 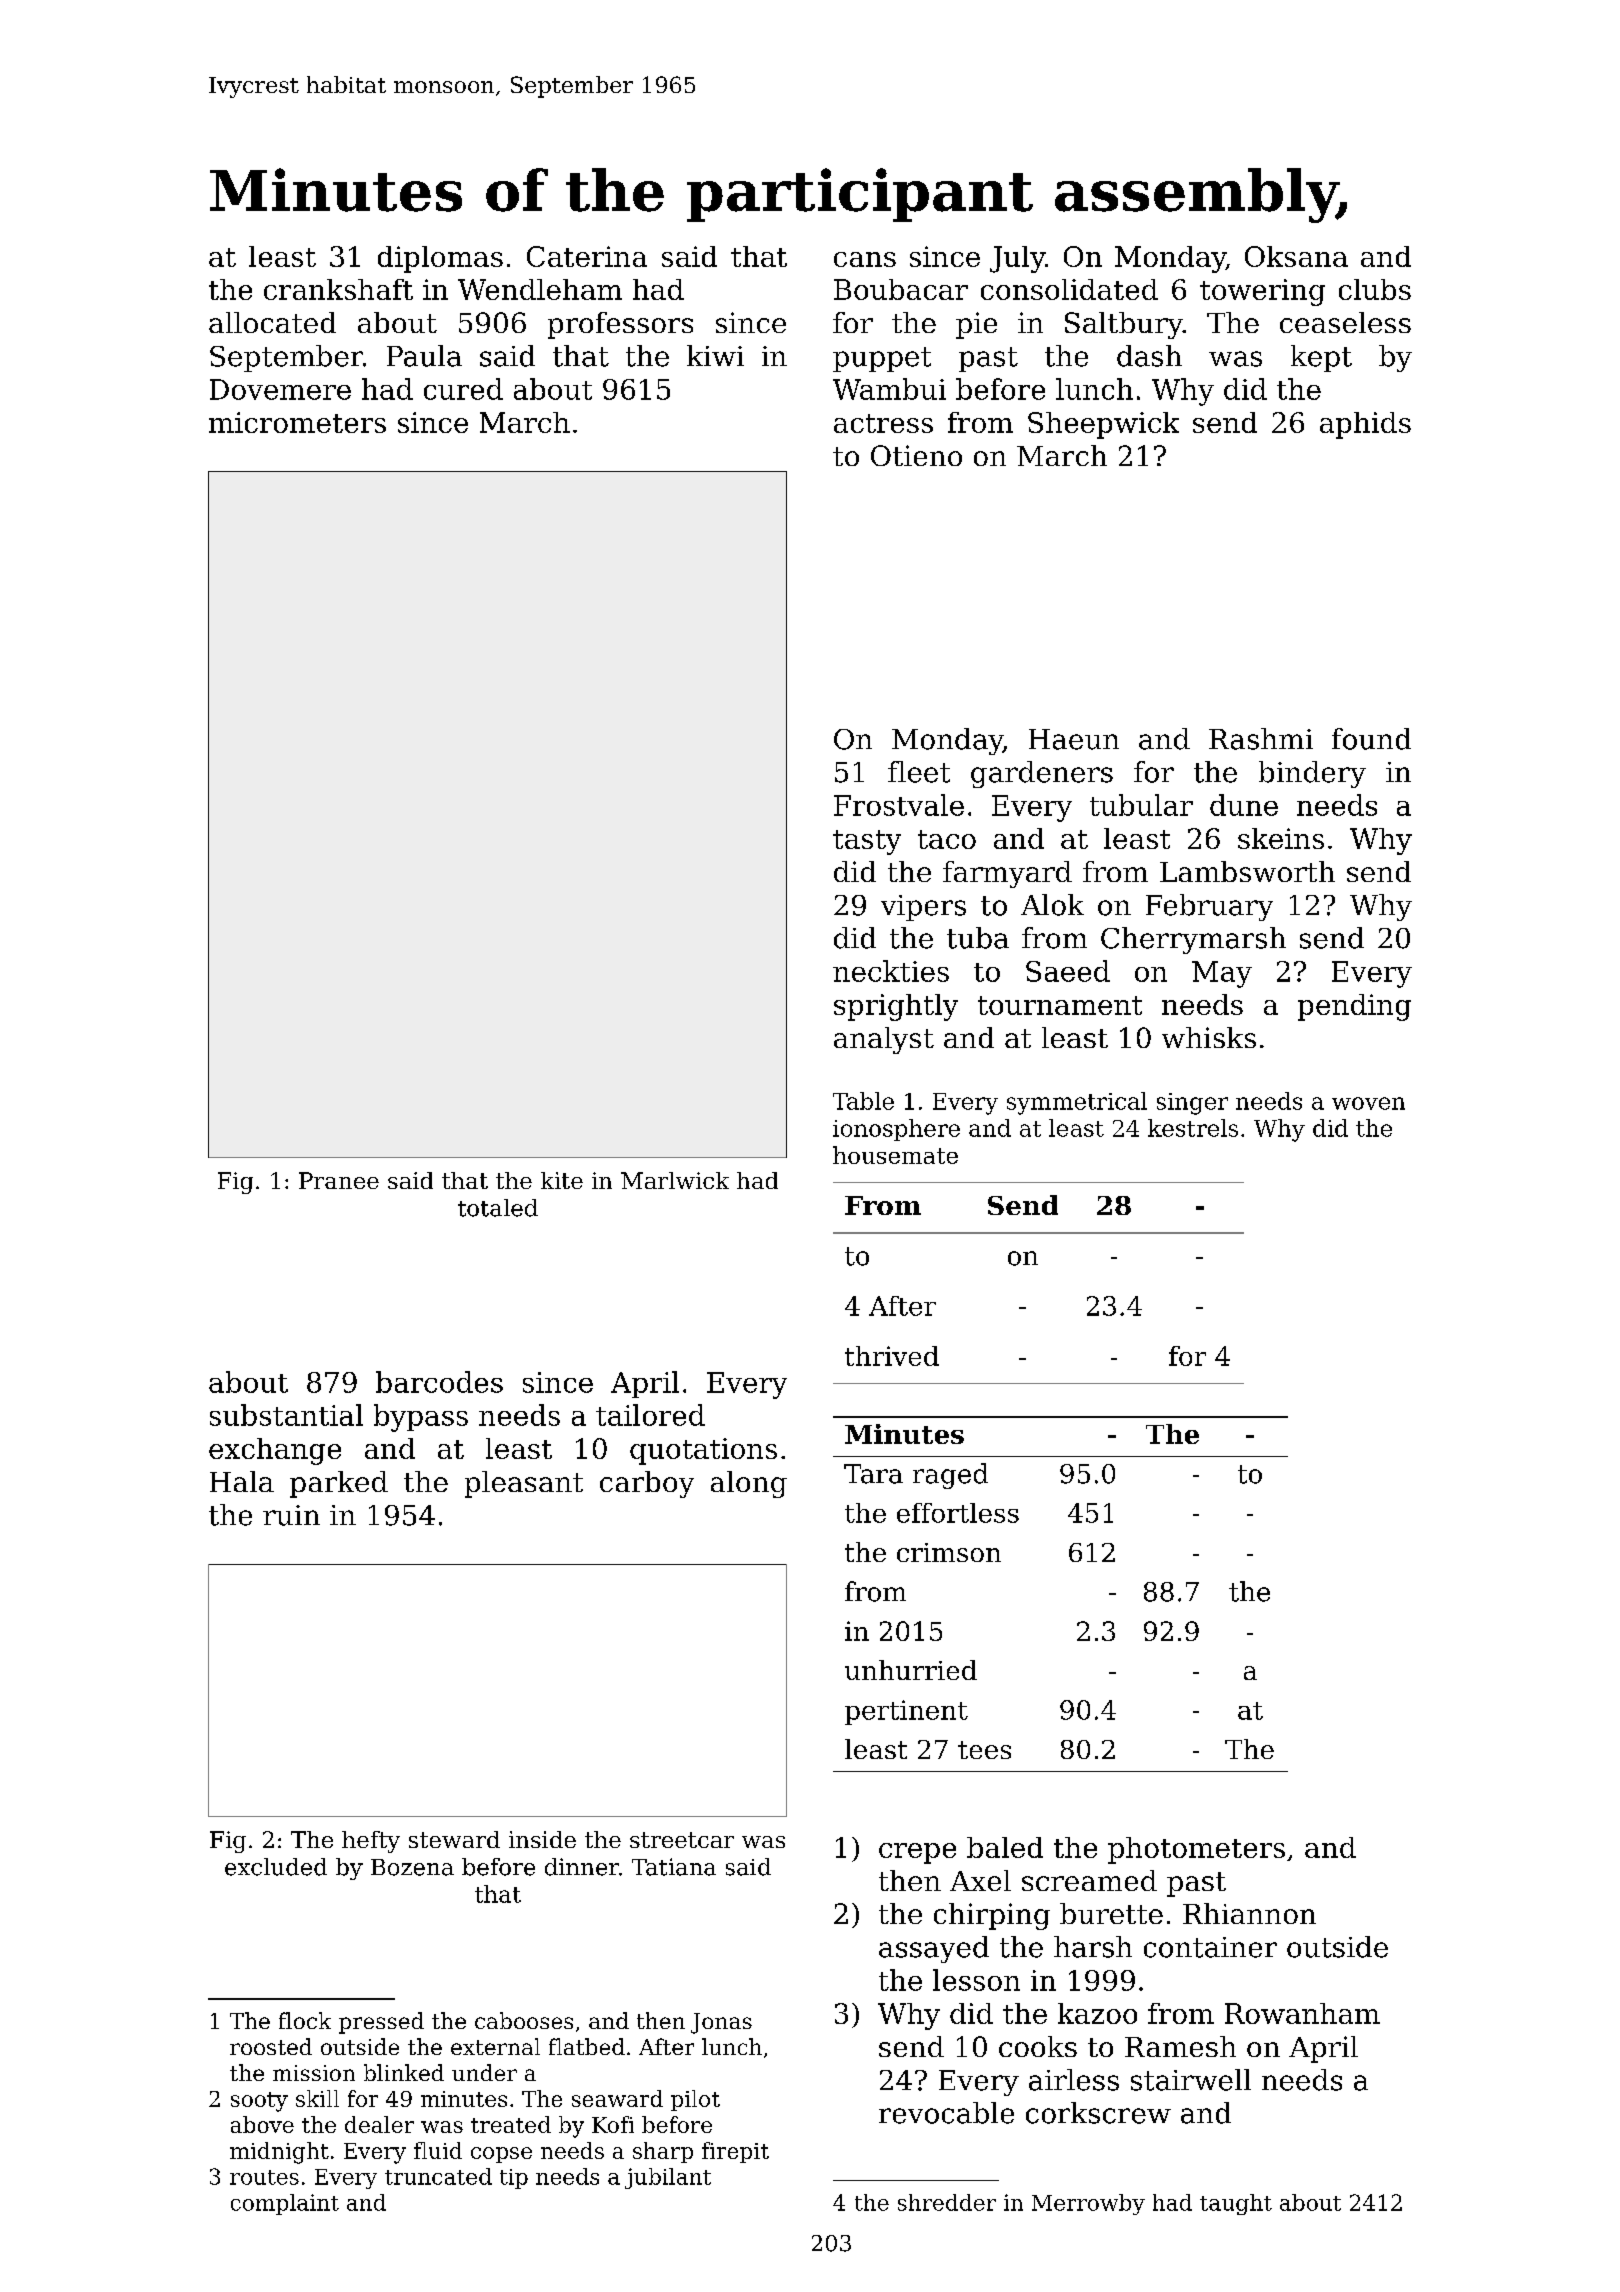 I want to click on tuba, so click(x=978, y=938).
